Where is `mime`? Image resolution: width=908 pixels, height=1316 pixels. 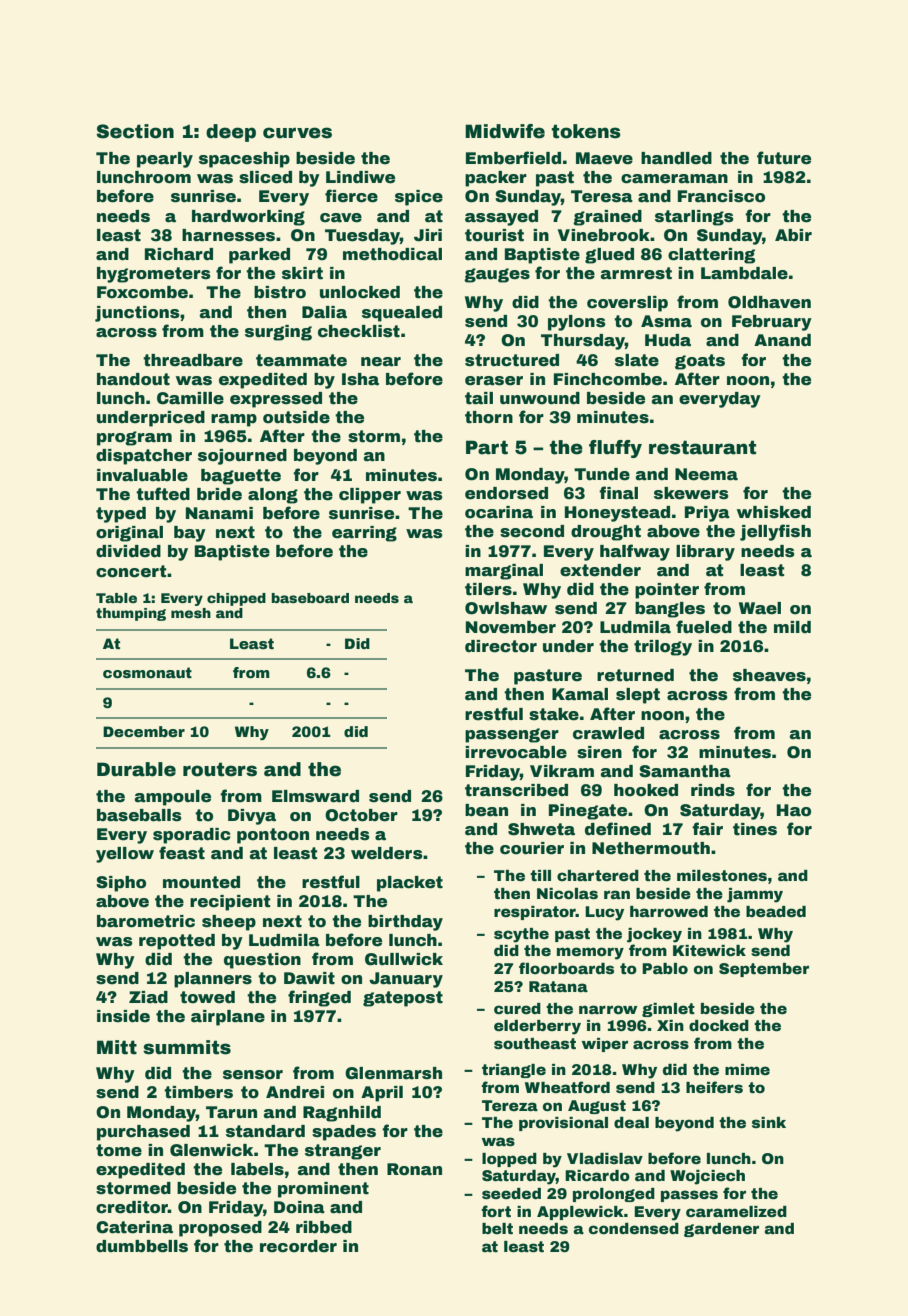 mime is located at coordinates (747, 1069).
